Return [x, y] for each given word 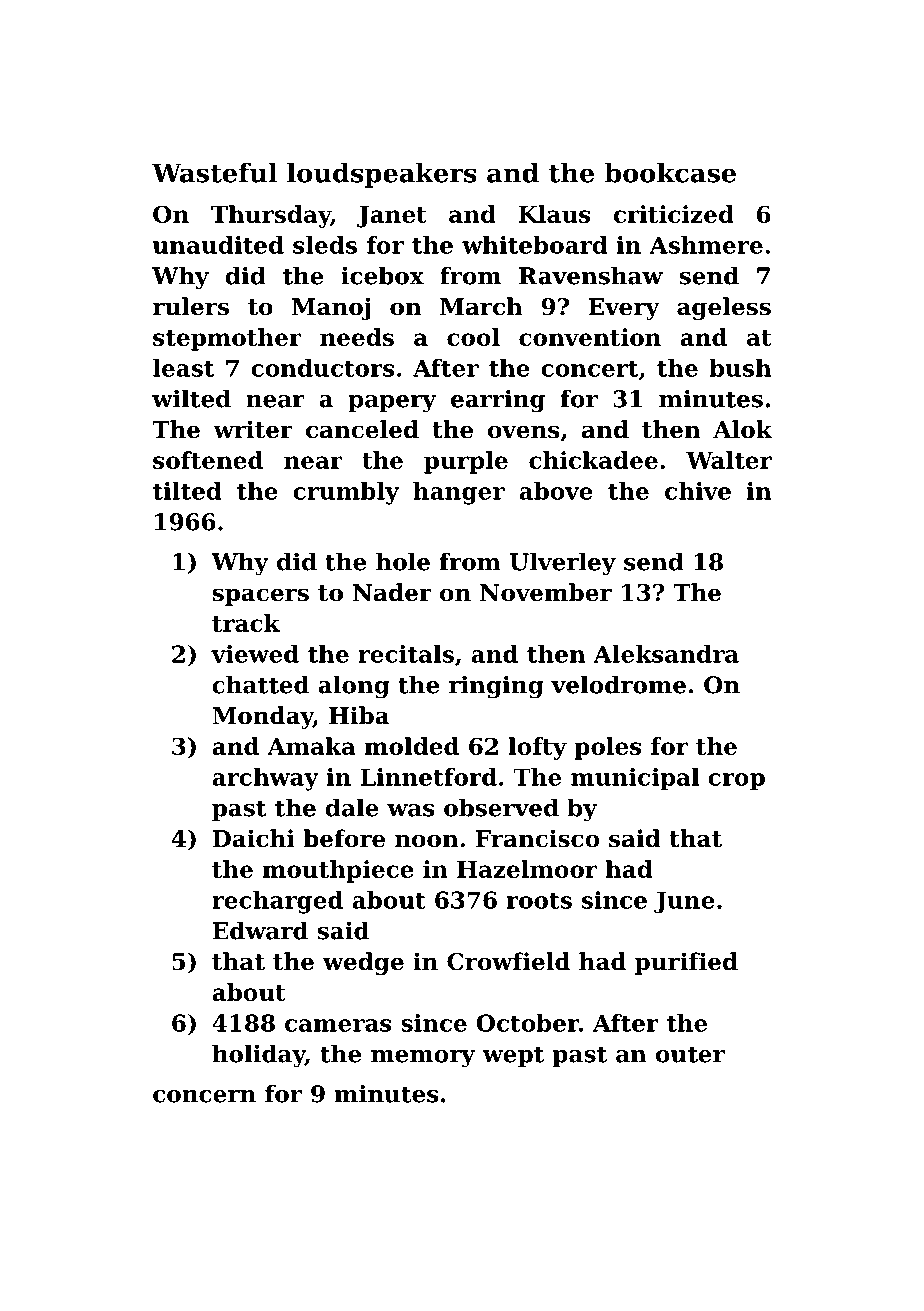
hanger [459, 493]
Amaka [311, 746]
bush [740, 368]
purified [686, 963]
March [481, 306]
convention [590, 337]
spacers [261, 597]
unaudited [218, 245]
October [527, 1023]
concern [204, 1096]
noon [427, 841]
